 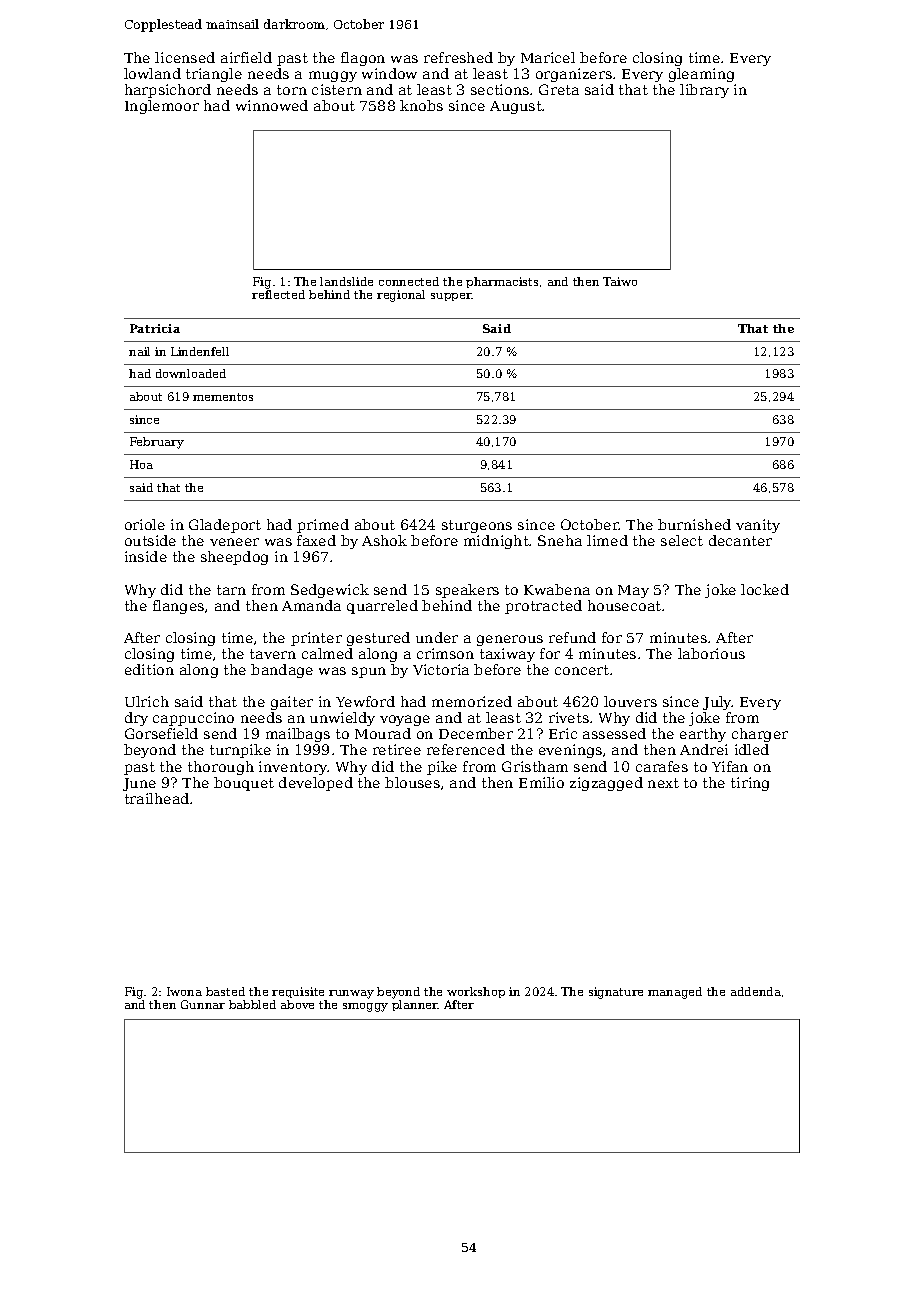 I want to click on trailhead, so click(x=157, y=798).
